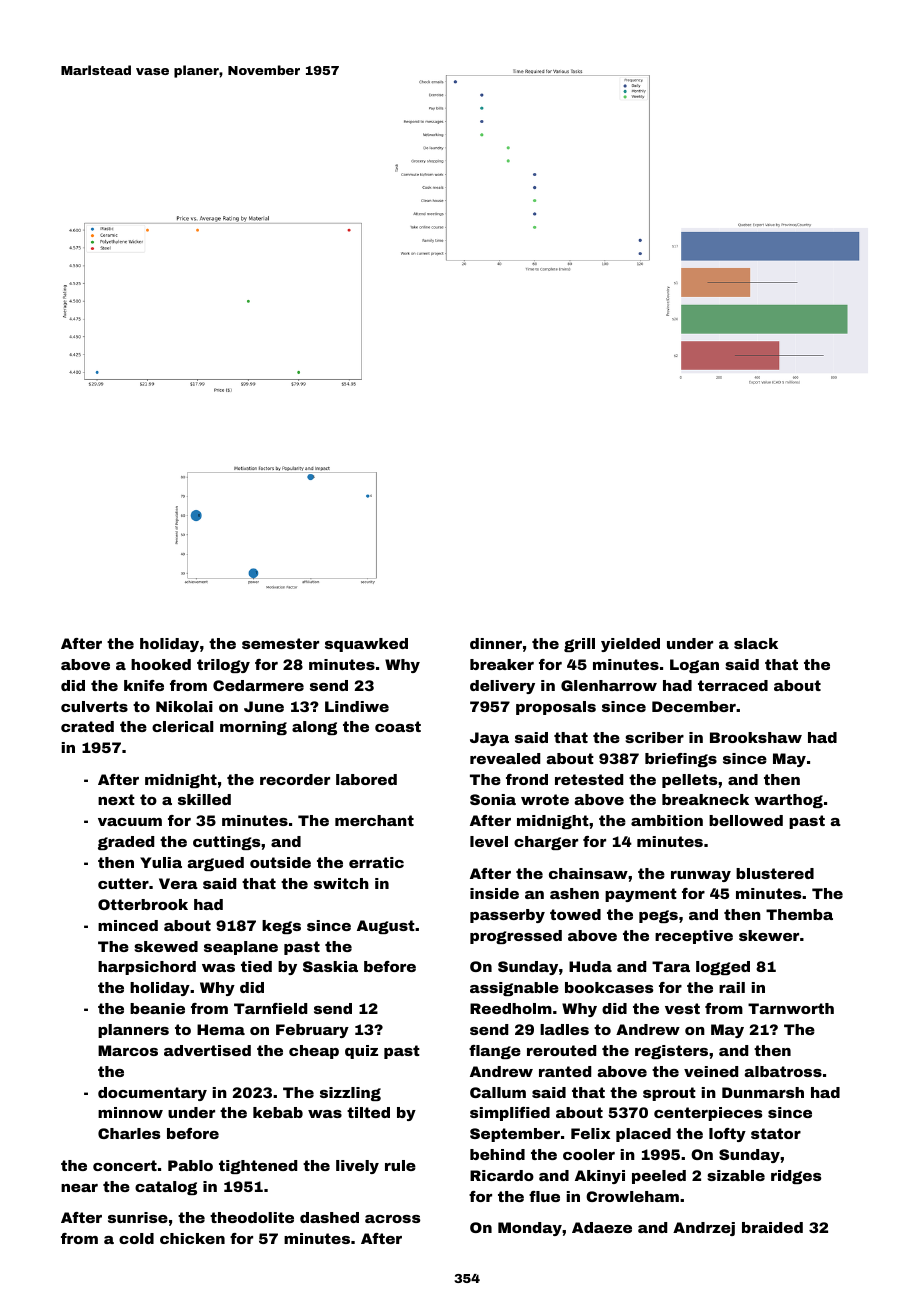 This document has height=1316, width=908. What do you see at coordinates (161, 664) in the document?
I see `hooked` at bounding box center [161, 664].
